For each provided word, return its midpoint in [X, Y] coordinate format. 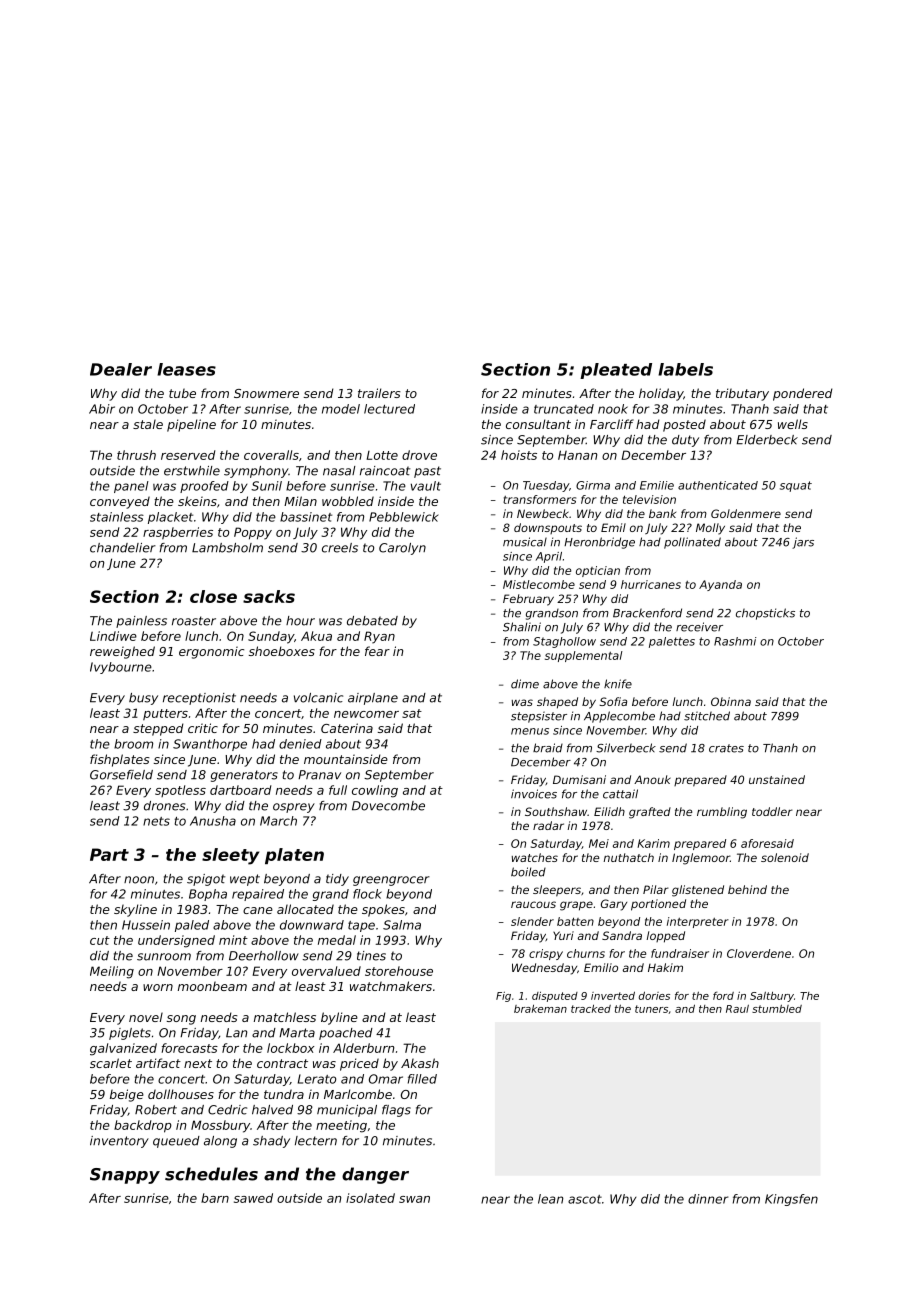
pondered [803, 394]
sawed [253, 1198]
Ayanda [720, 585]
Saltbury [772, 997]
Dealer [121, 369]
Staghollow [564, 642]
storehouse [399, 971]
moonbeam [212, 986]
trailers [379, 393]
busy [143, 699]
